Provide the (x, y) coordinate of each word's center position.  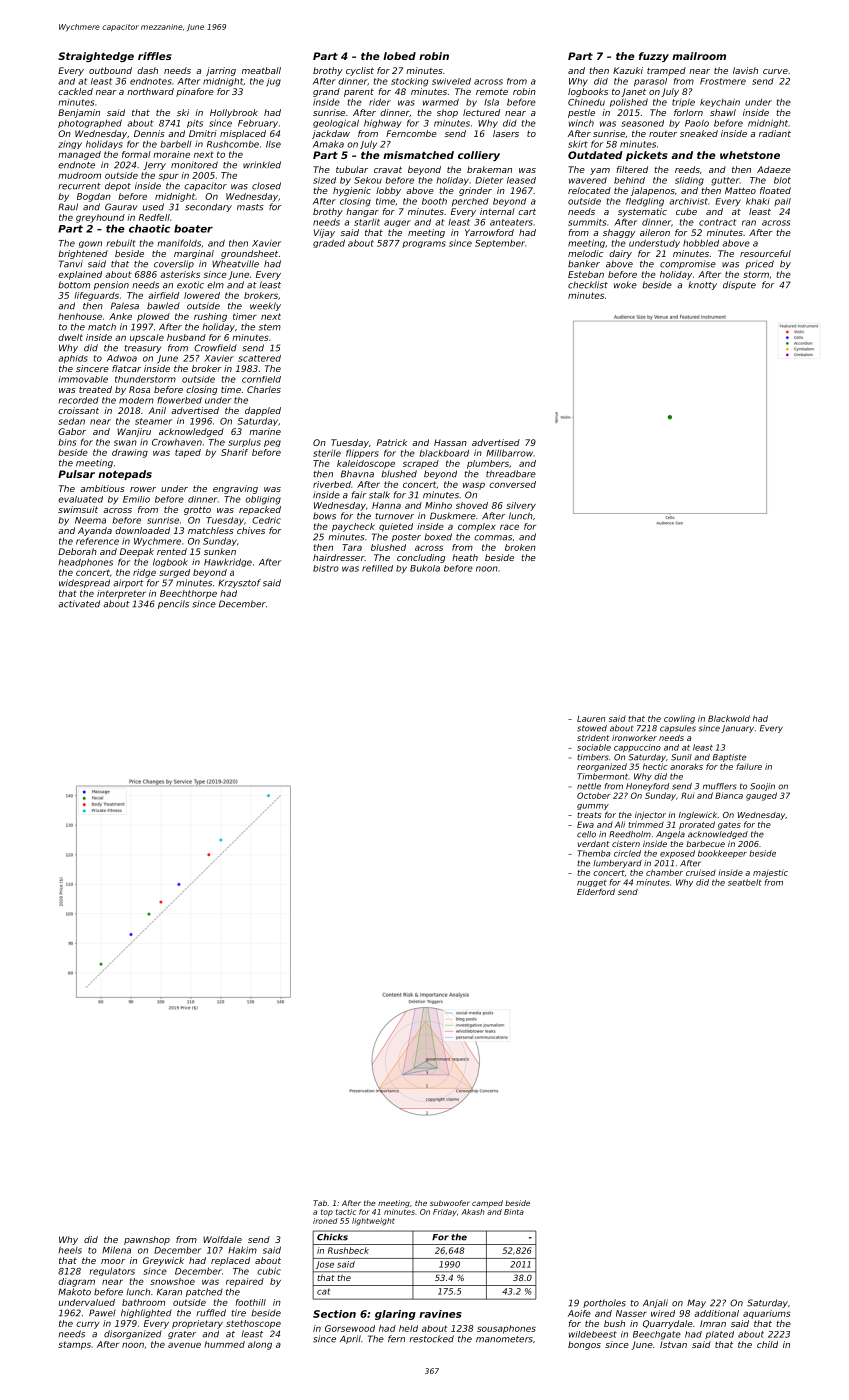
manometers (504, 1339)
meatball (261, 70)
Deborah (77, 551)
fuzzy (654, 57)
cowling (679, 719)
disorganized (133, 1334)
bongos (584, 1345)
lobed (399, 56)
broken (520, 547)
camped (487, 1204)
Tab (320, 1203)
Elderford (596, 891)
